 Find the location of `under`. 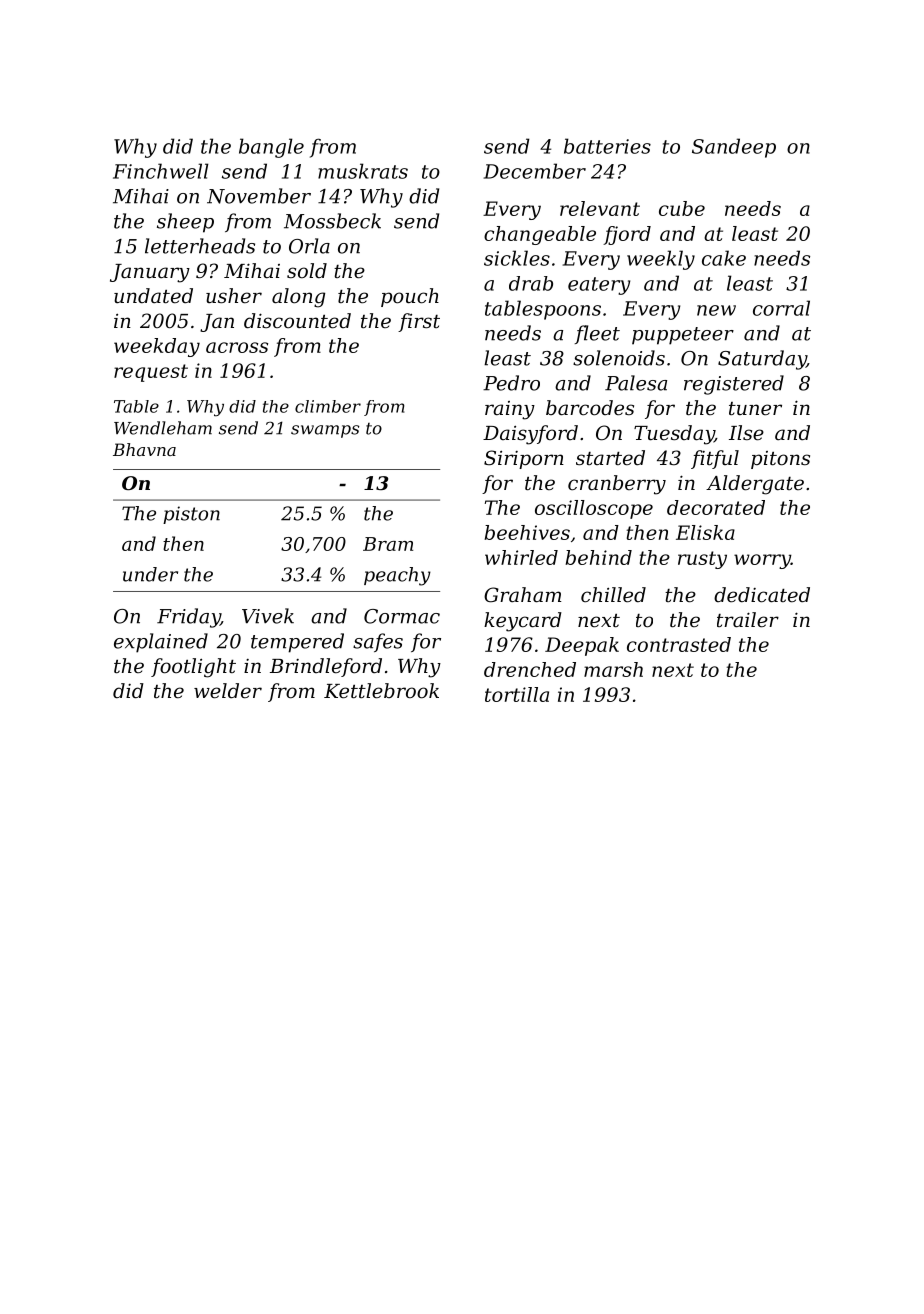

under is located at coordinates (150, 574).
